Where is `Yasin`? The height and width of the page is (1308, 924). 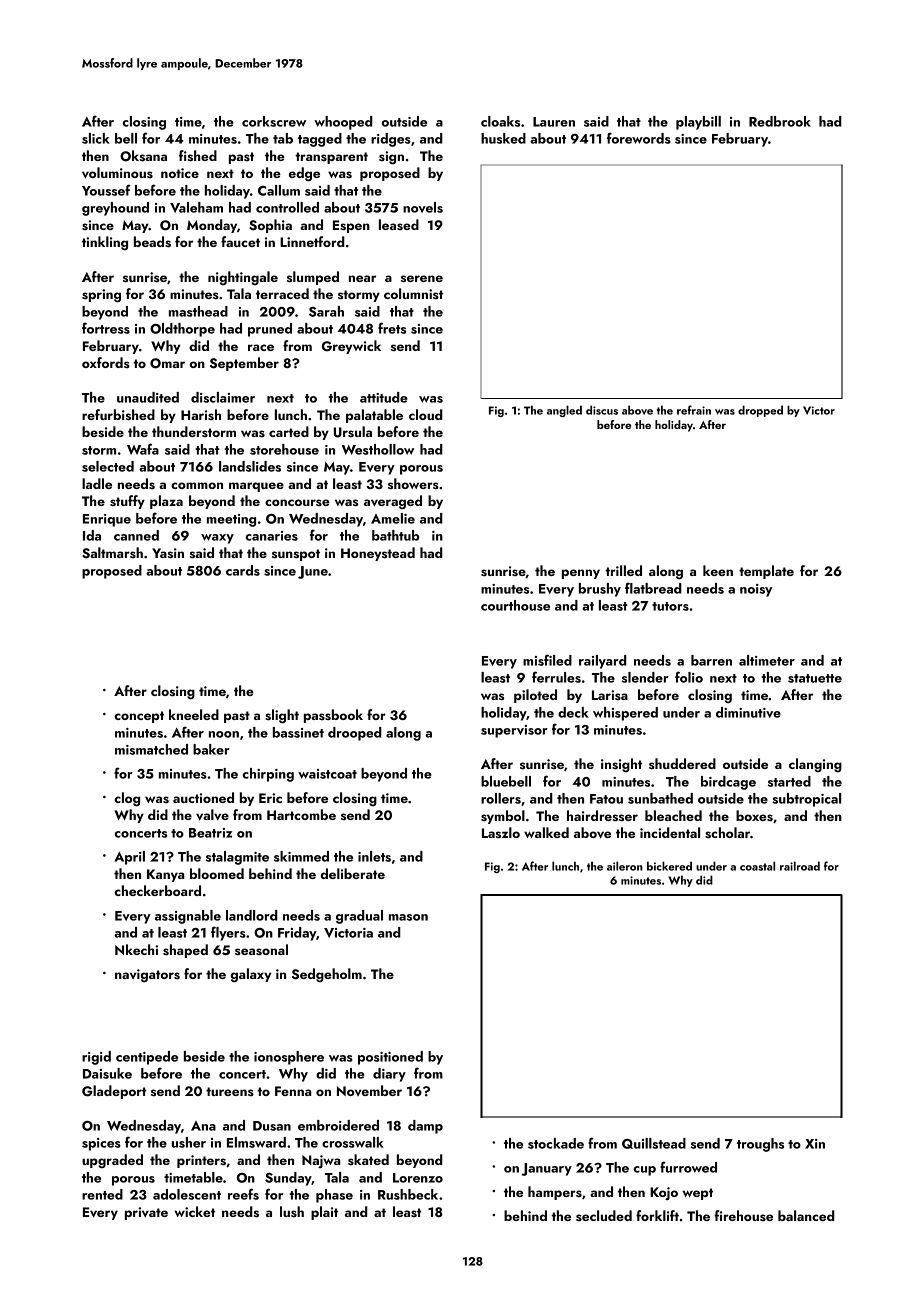 Yasin is located at coordinates (168, 553).
